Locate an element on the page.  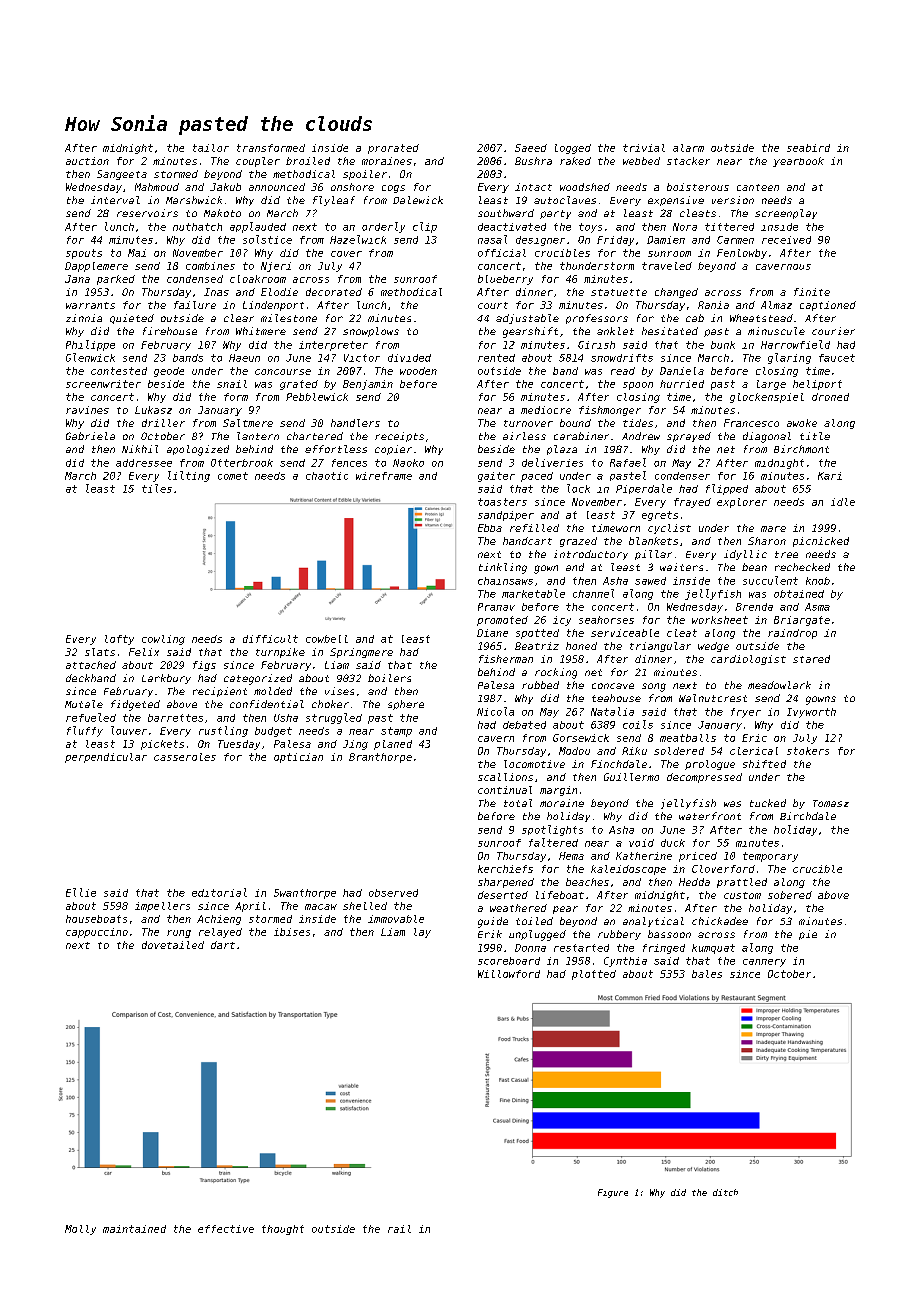
Saeed is located at coordinates (531, 148).
